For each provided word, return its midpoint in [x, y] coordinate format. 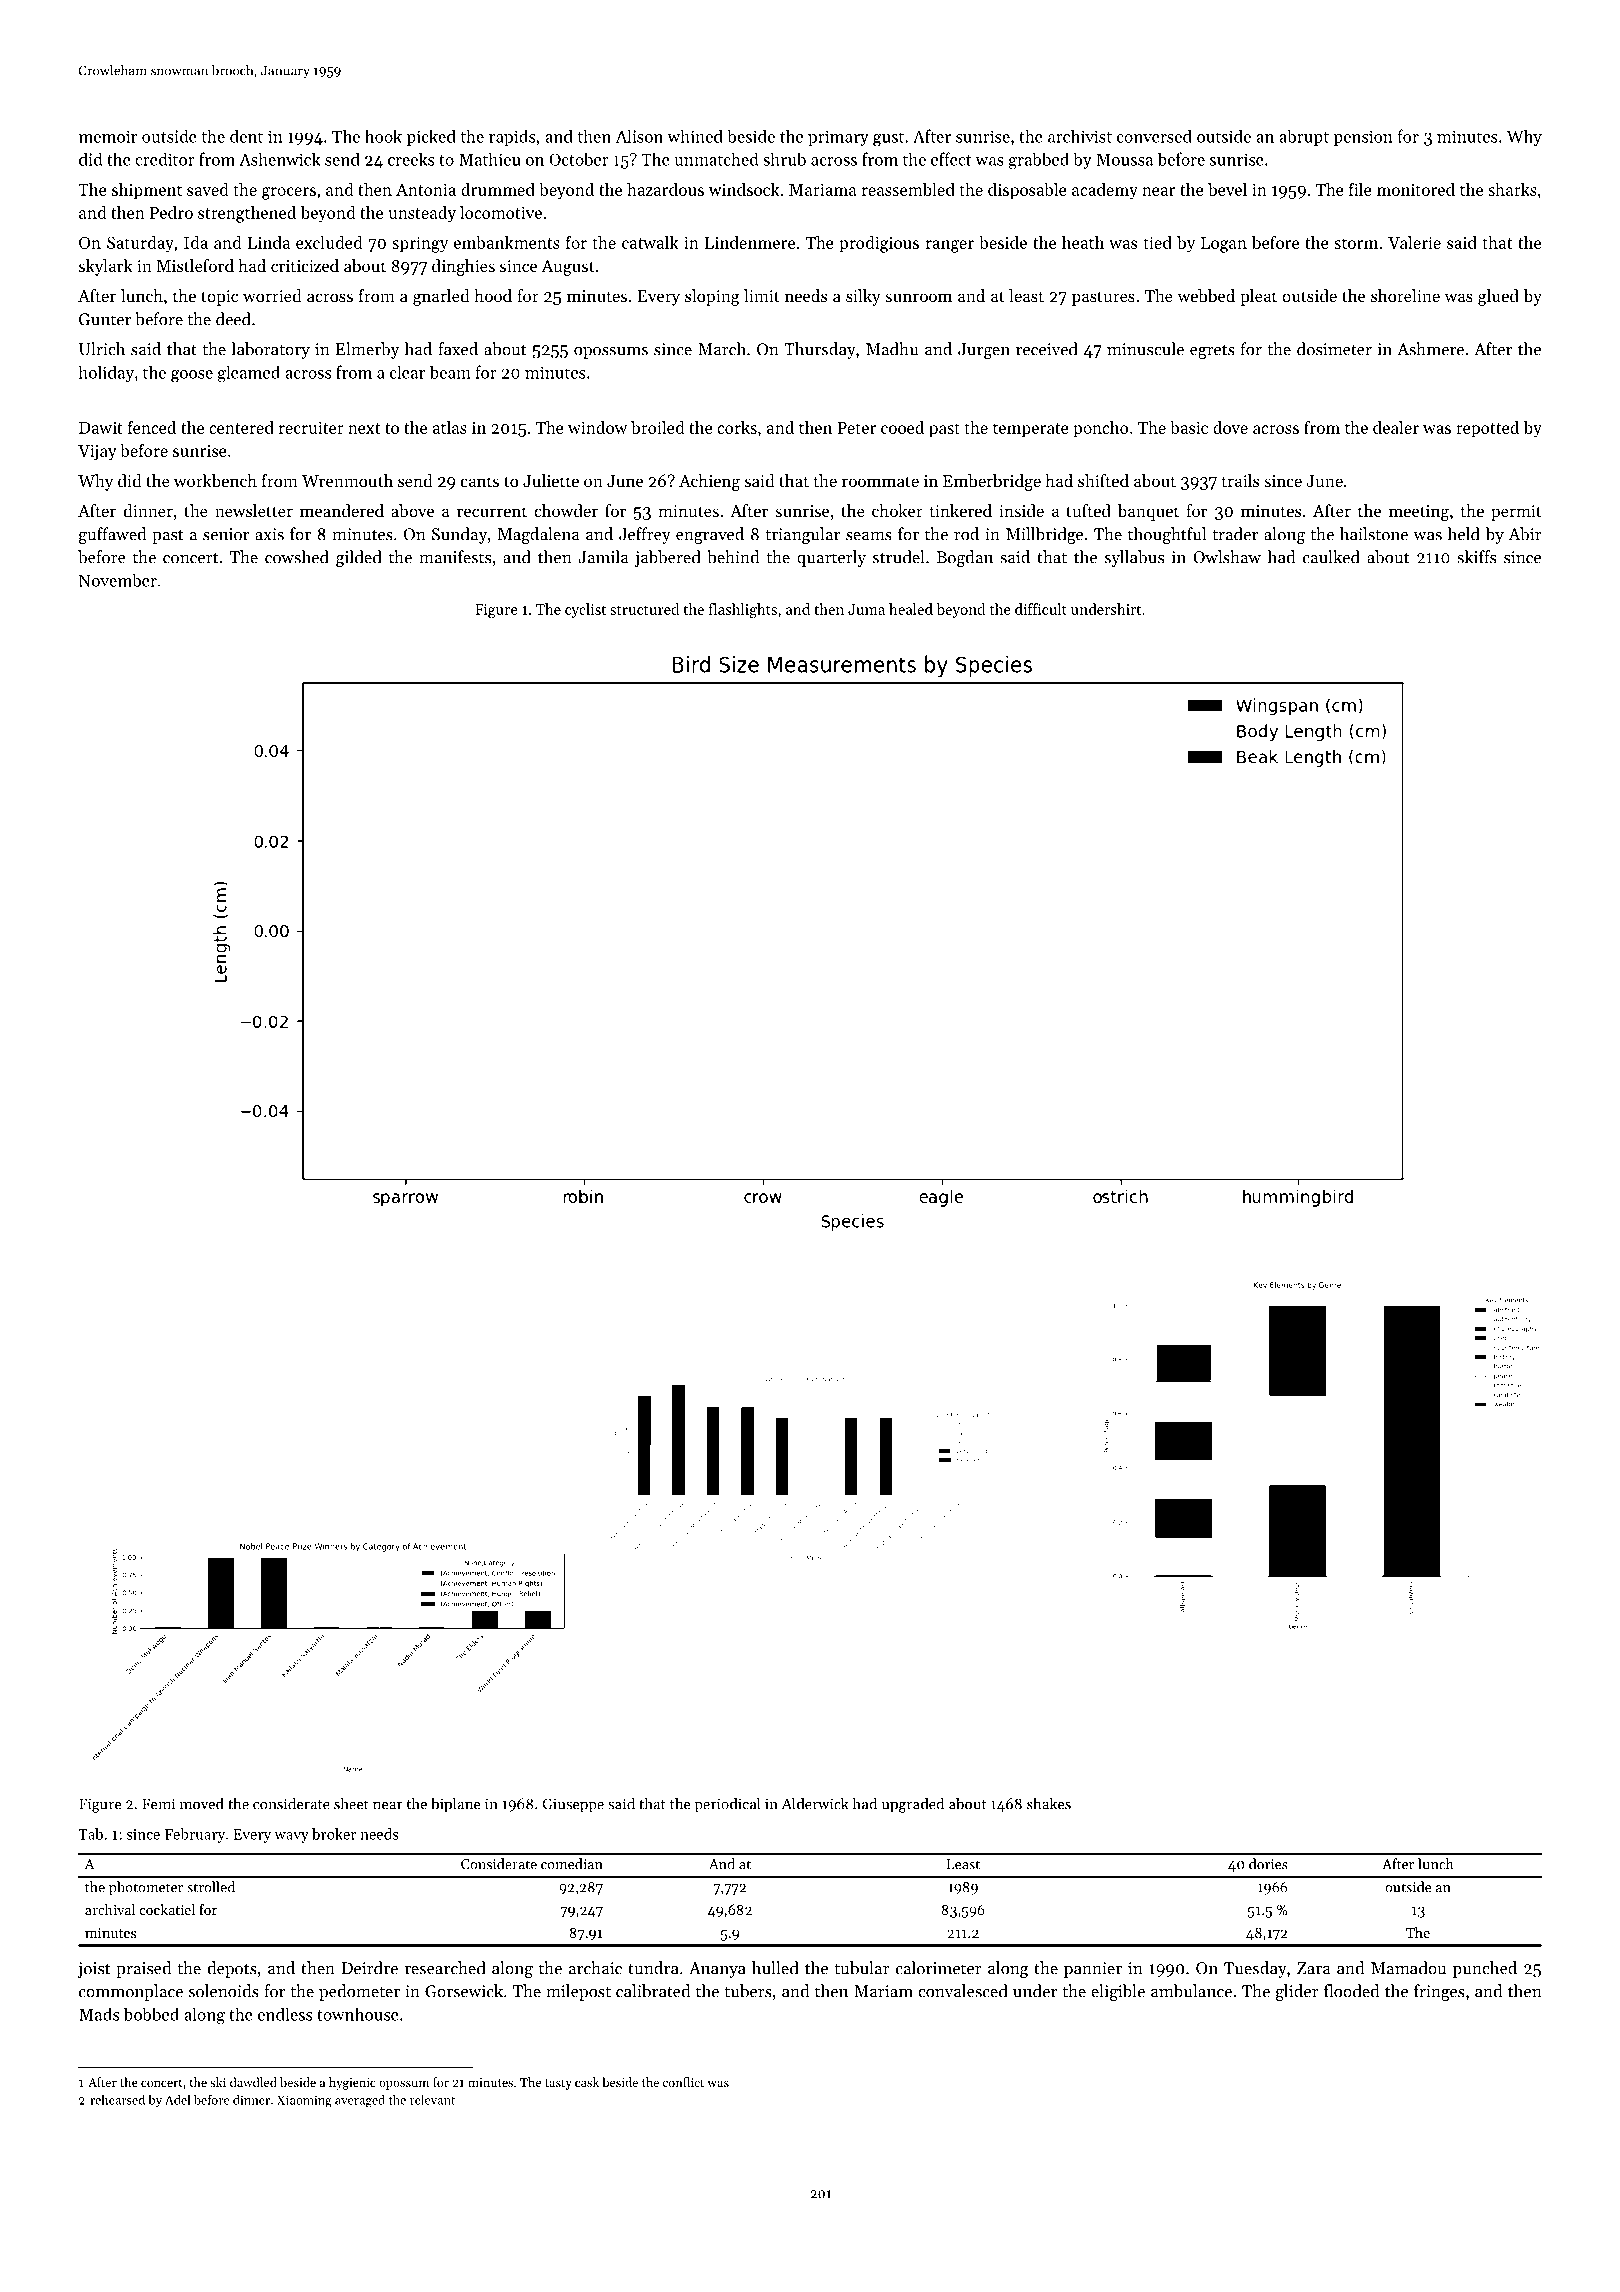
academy [1105, 191]
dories [1268, 1864]
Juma [866, 609]
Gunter [105, 319]
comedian [572, 1864]
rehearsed [117, 2100]
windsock [744, 189]
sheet [351, 1804]
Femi [158, 1804]
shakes [1049, 1803]
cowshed [297, 557]
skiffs [1476, 557]
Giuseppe [573, 1805]
